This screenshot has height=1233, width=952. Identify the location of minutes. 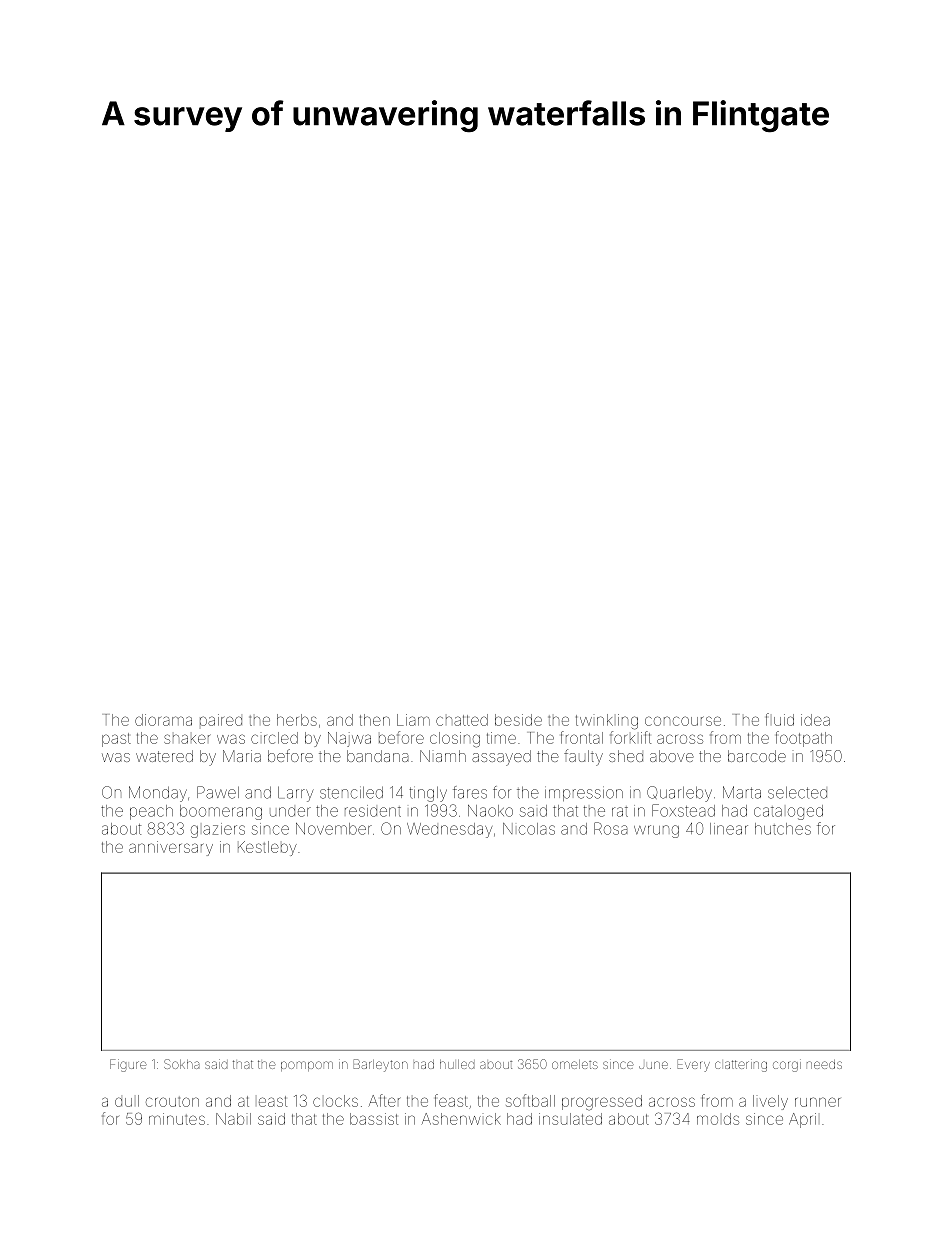
(177, 1119).
